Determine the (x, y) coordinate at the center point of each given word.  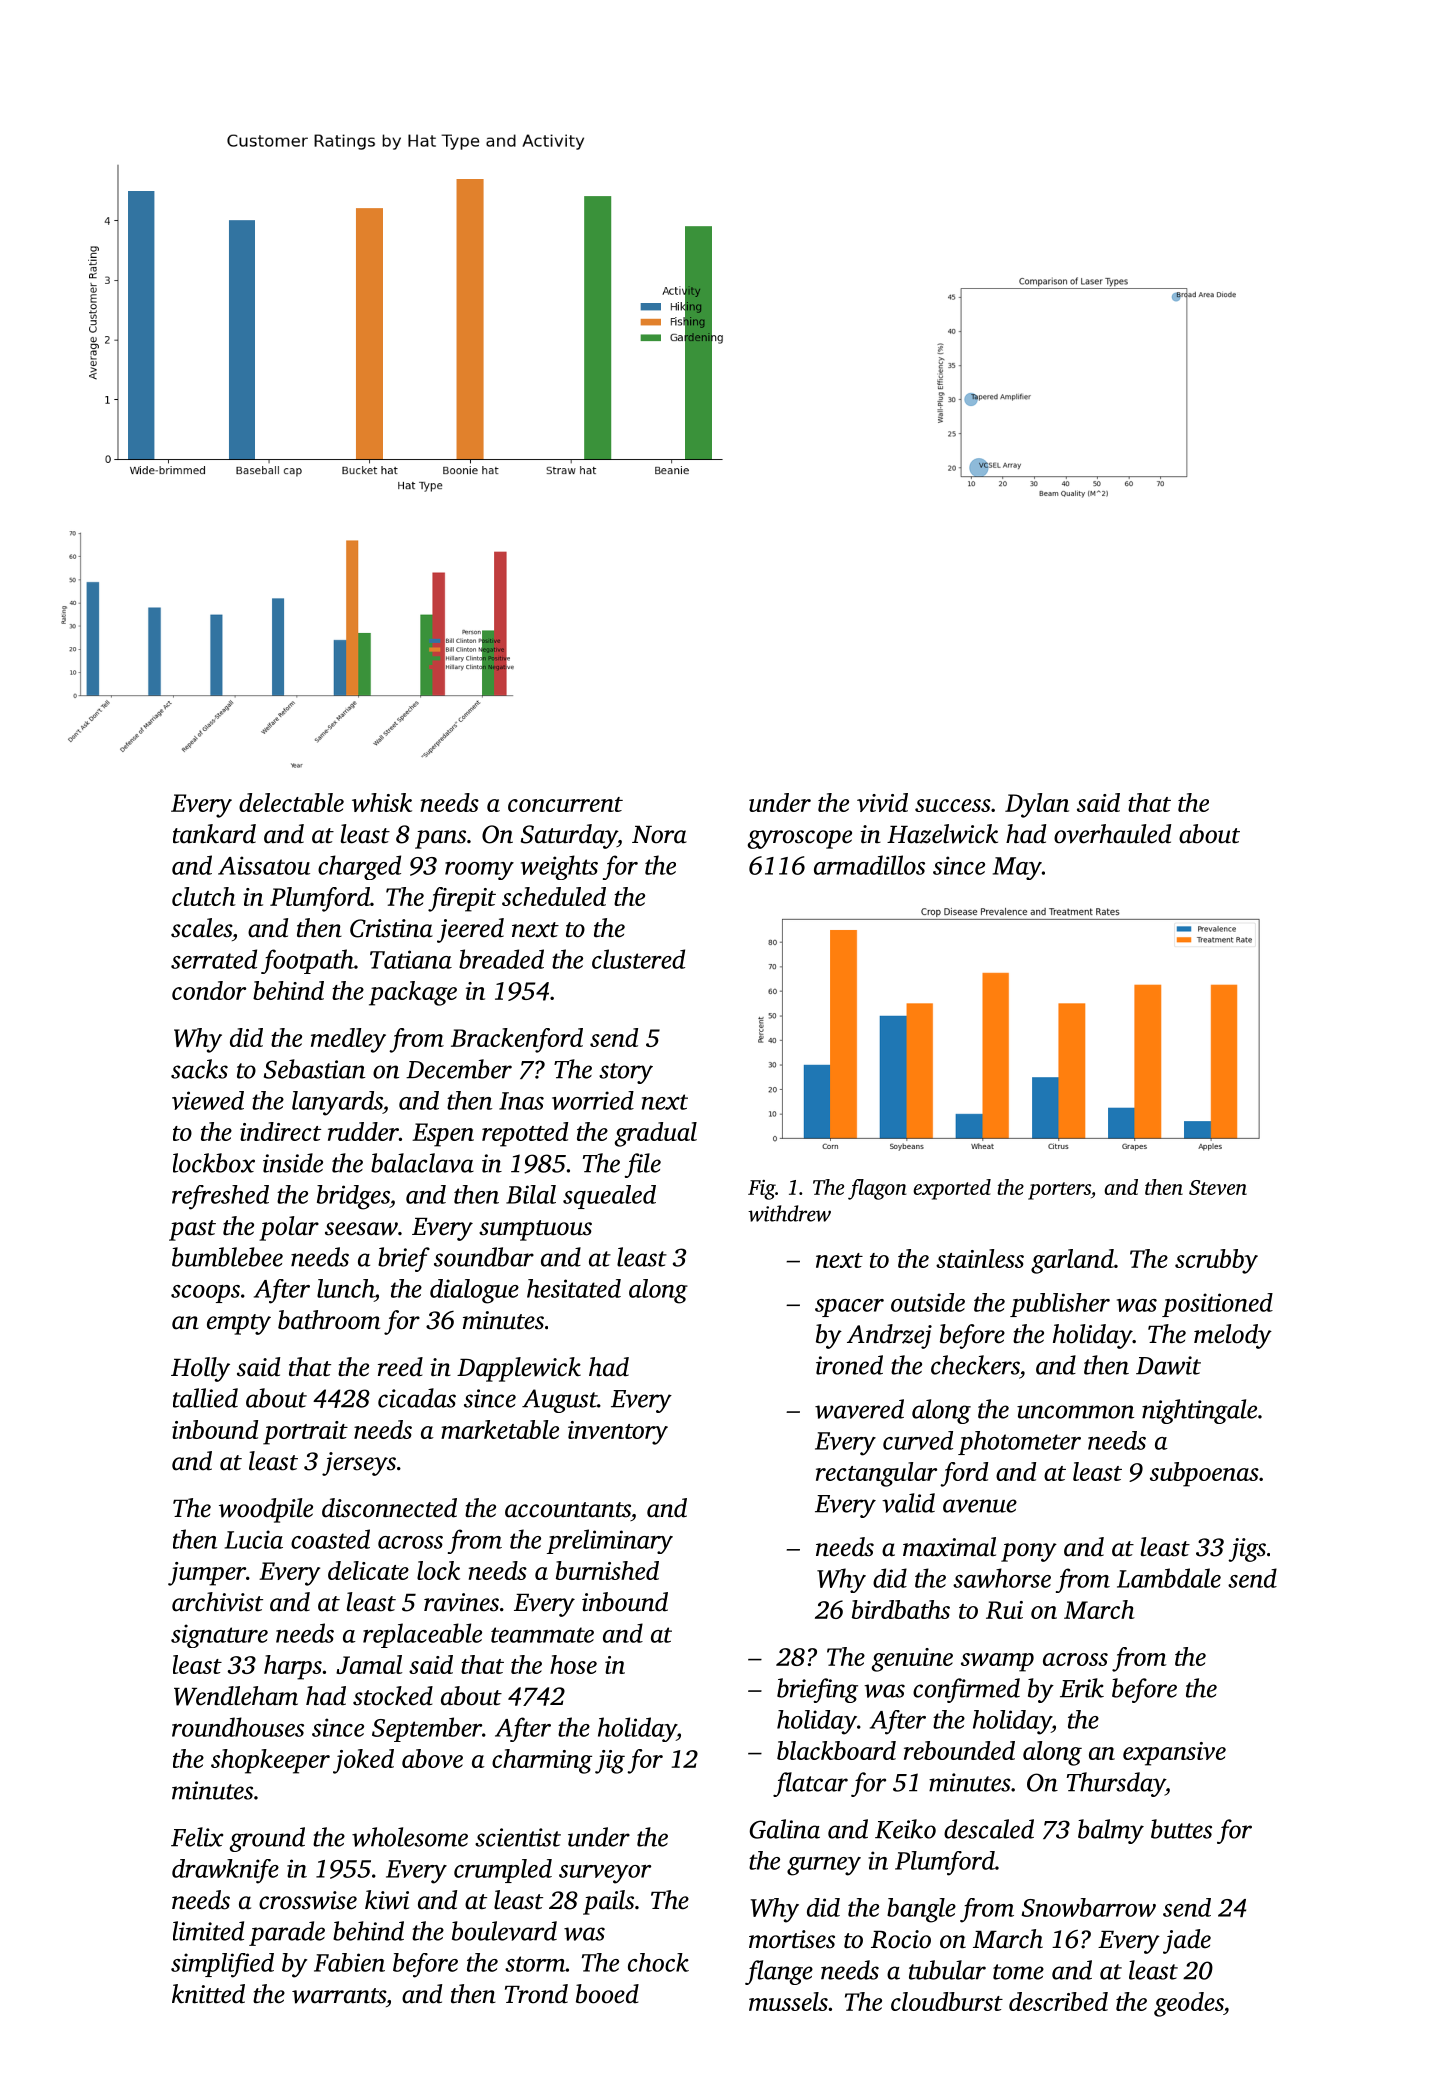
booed (607, 1994)
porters (1059, 1191)
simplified (222, 1965)
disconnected (389, 1508)
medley (348, 1040)
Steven (1218, 1187)
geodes (1188, 2004)
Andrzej (889, 1336)
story (626, 1073)
